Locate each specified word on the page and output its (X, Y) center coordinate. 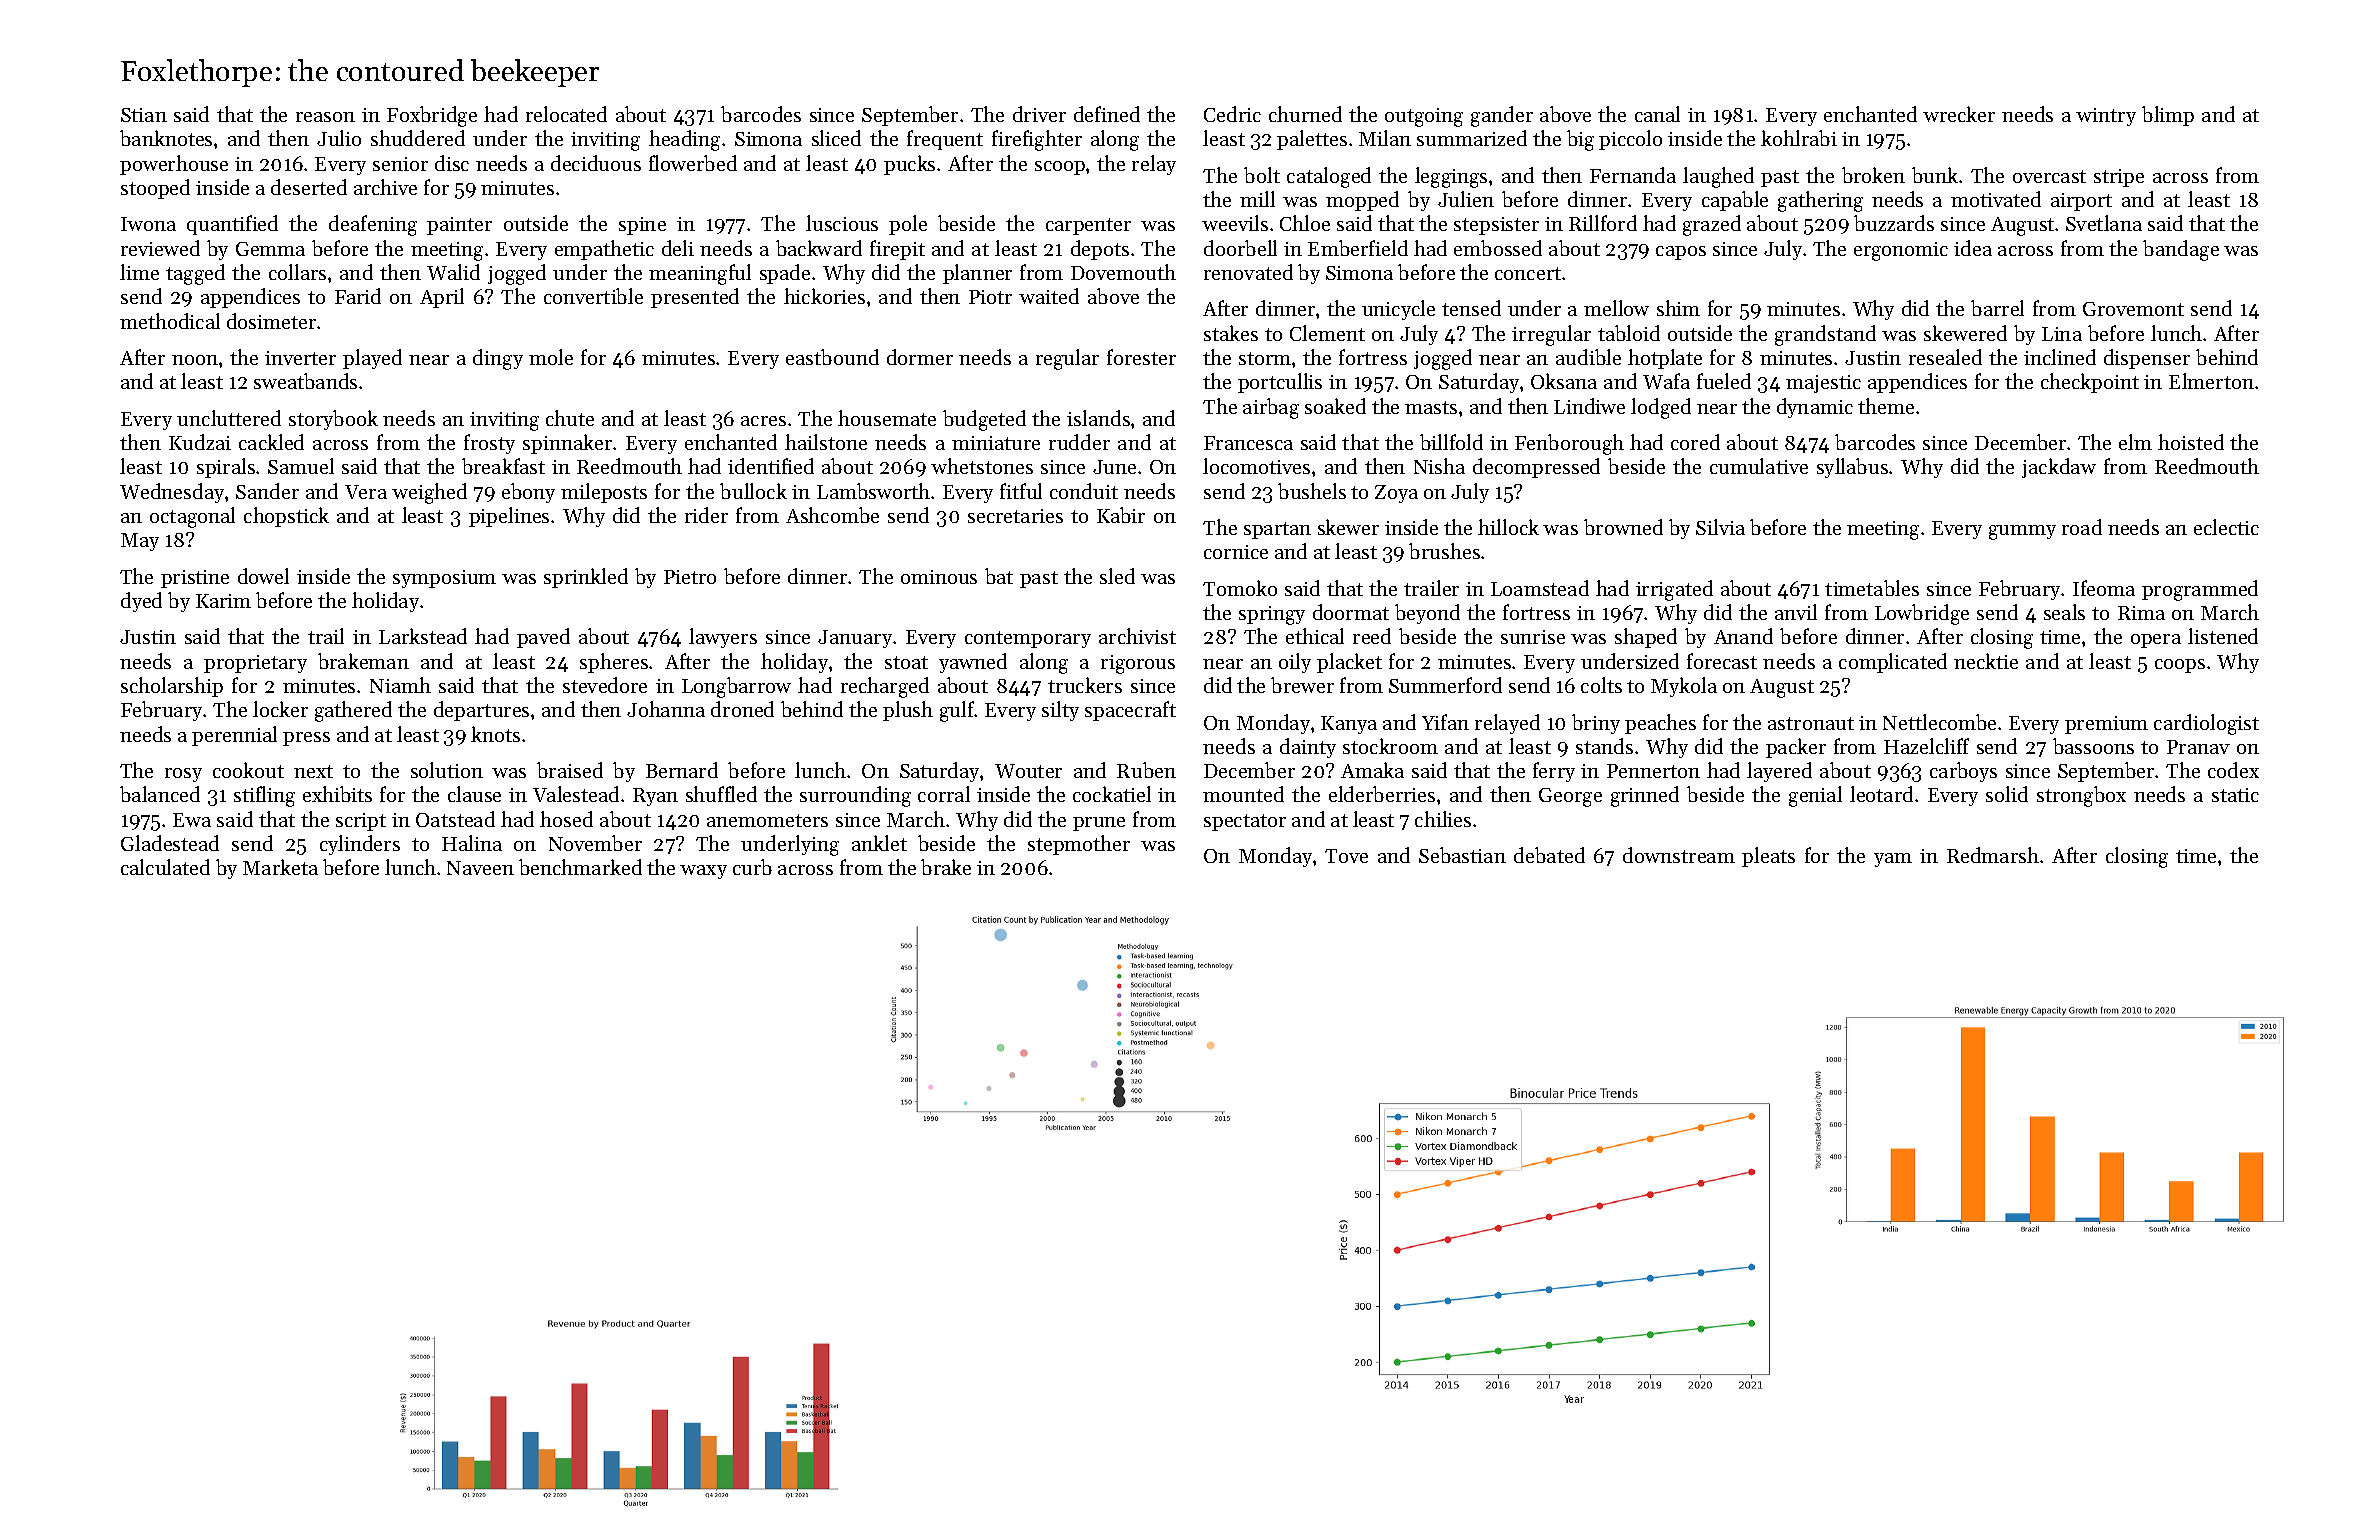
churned (1305, 114)
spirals (226, 468)
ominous (939, 577)
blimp (2168, 116)
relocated (566, 114)
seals (2064, 612)
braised (570, 770)
